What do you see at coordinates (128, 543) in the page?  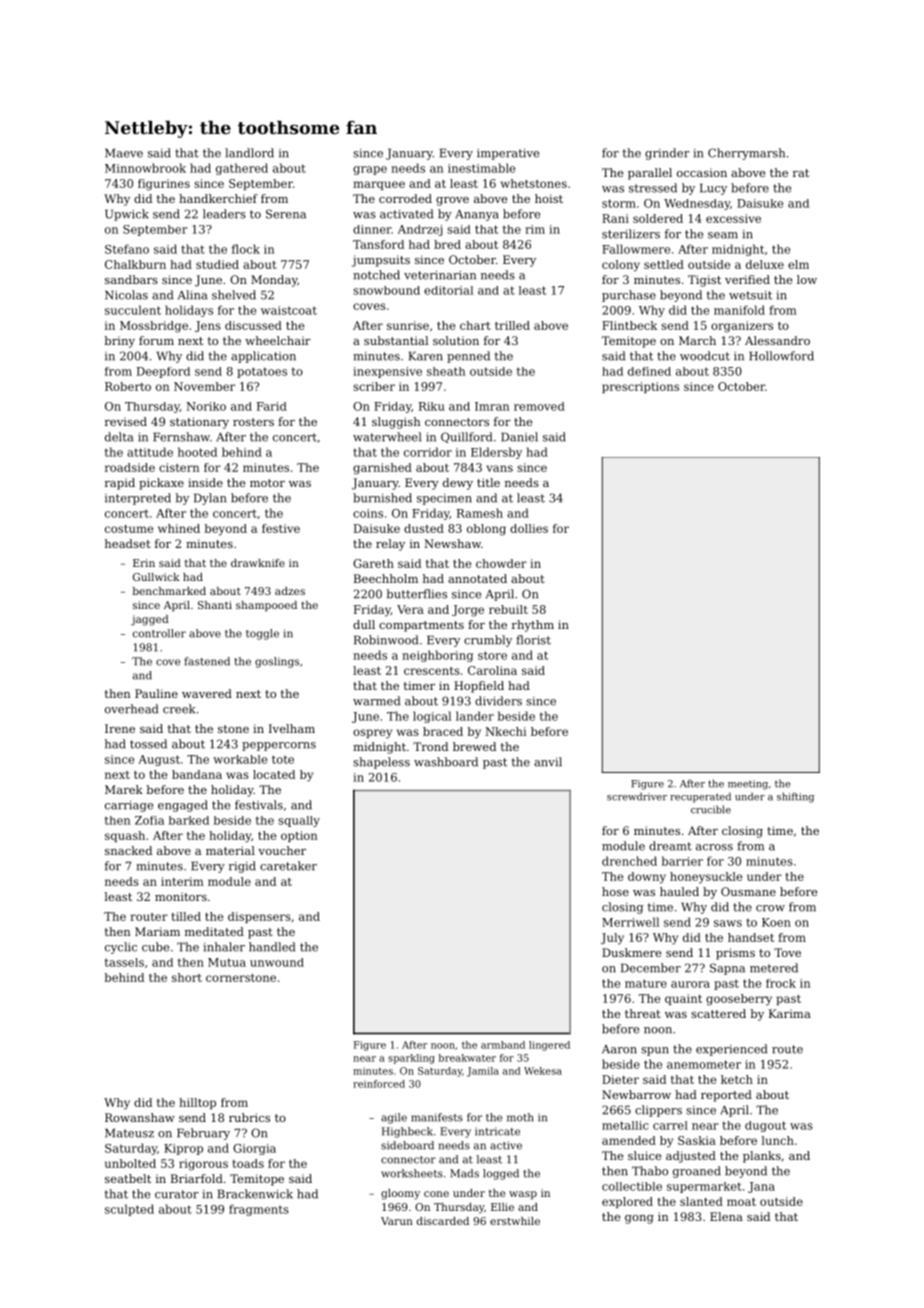 I see `headset` at bounding box center [128, 543].
